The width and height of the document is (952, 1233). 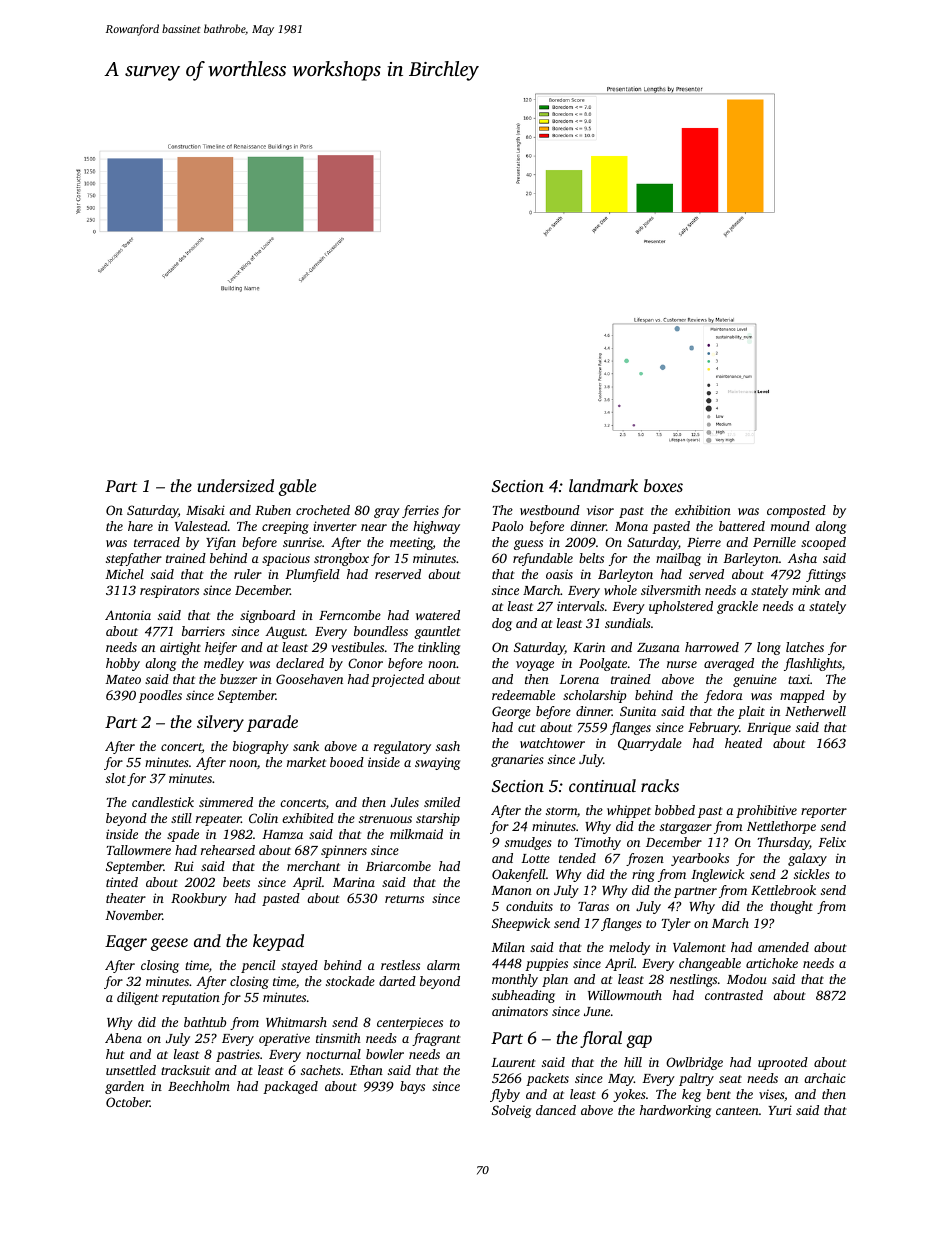 I want to click on belts, so click(x=591, y=558).
